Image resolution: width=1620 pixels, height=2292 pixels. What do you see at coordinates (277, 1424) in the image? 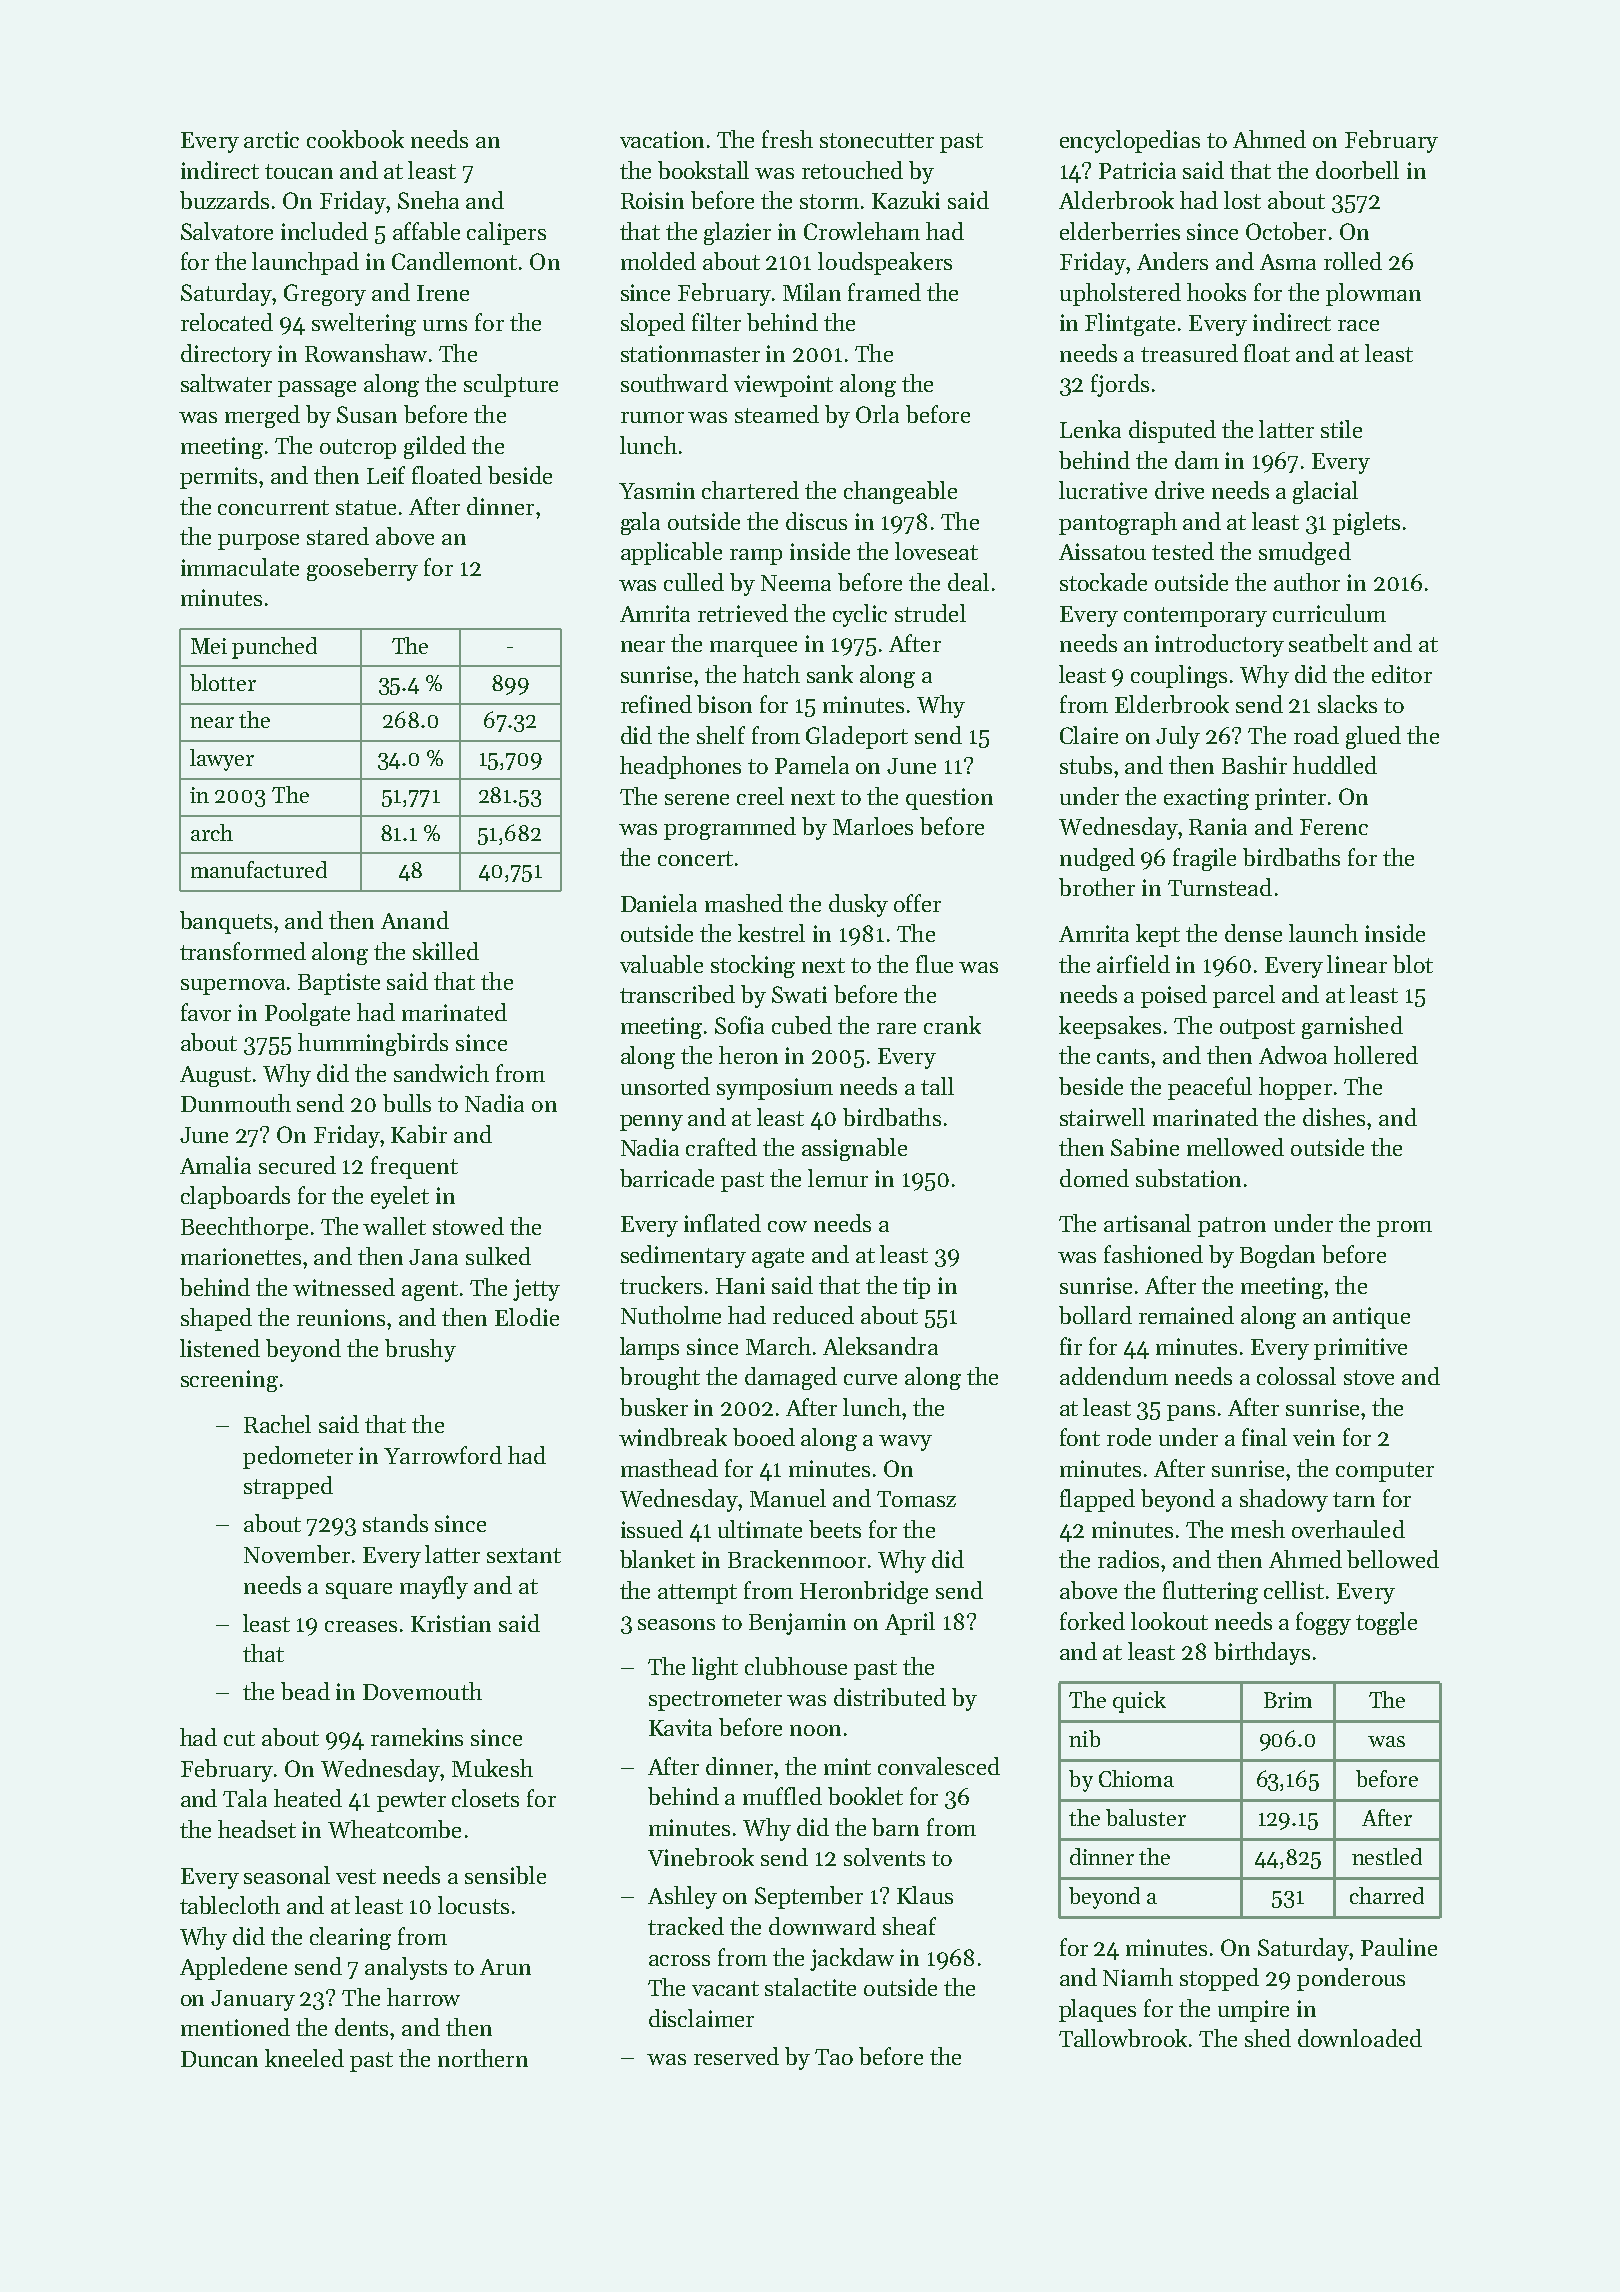
I see `Rachel` at bounding box center [277, 1424].
